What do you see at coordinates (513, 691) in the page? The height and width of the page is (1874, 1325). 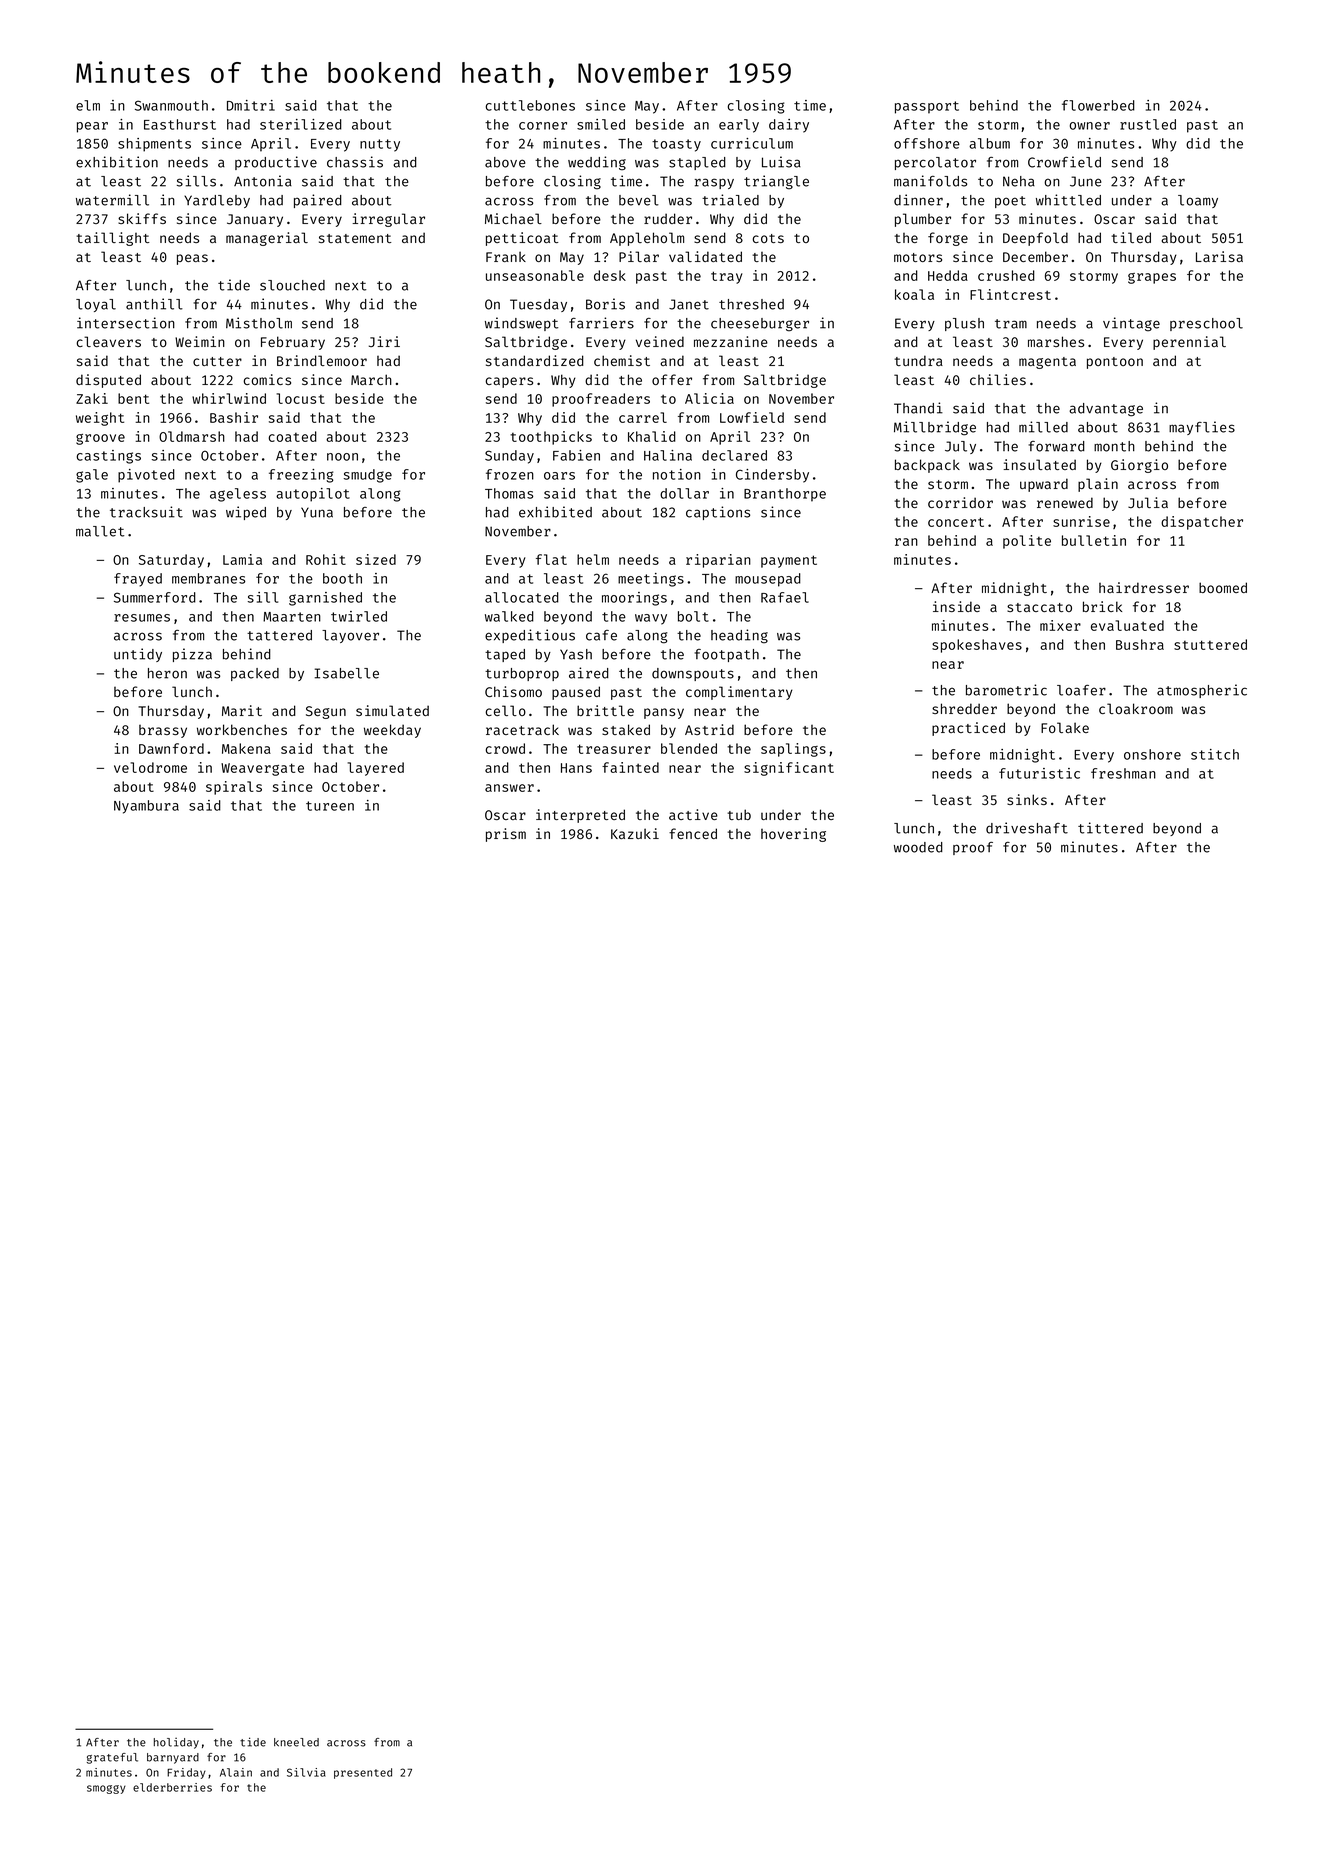 I see `Chisomo` at bounding box center [513, 691].
